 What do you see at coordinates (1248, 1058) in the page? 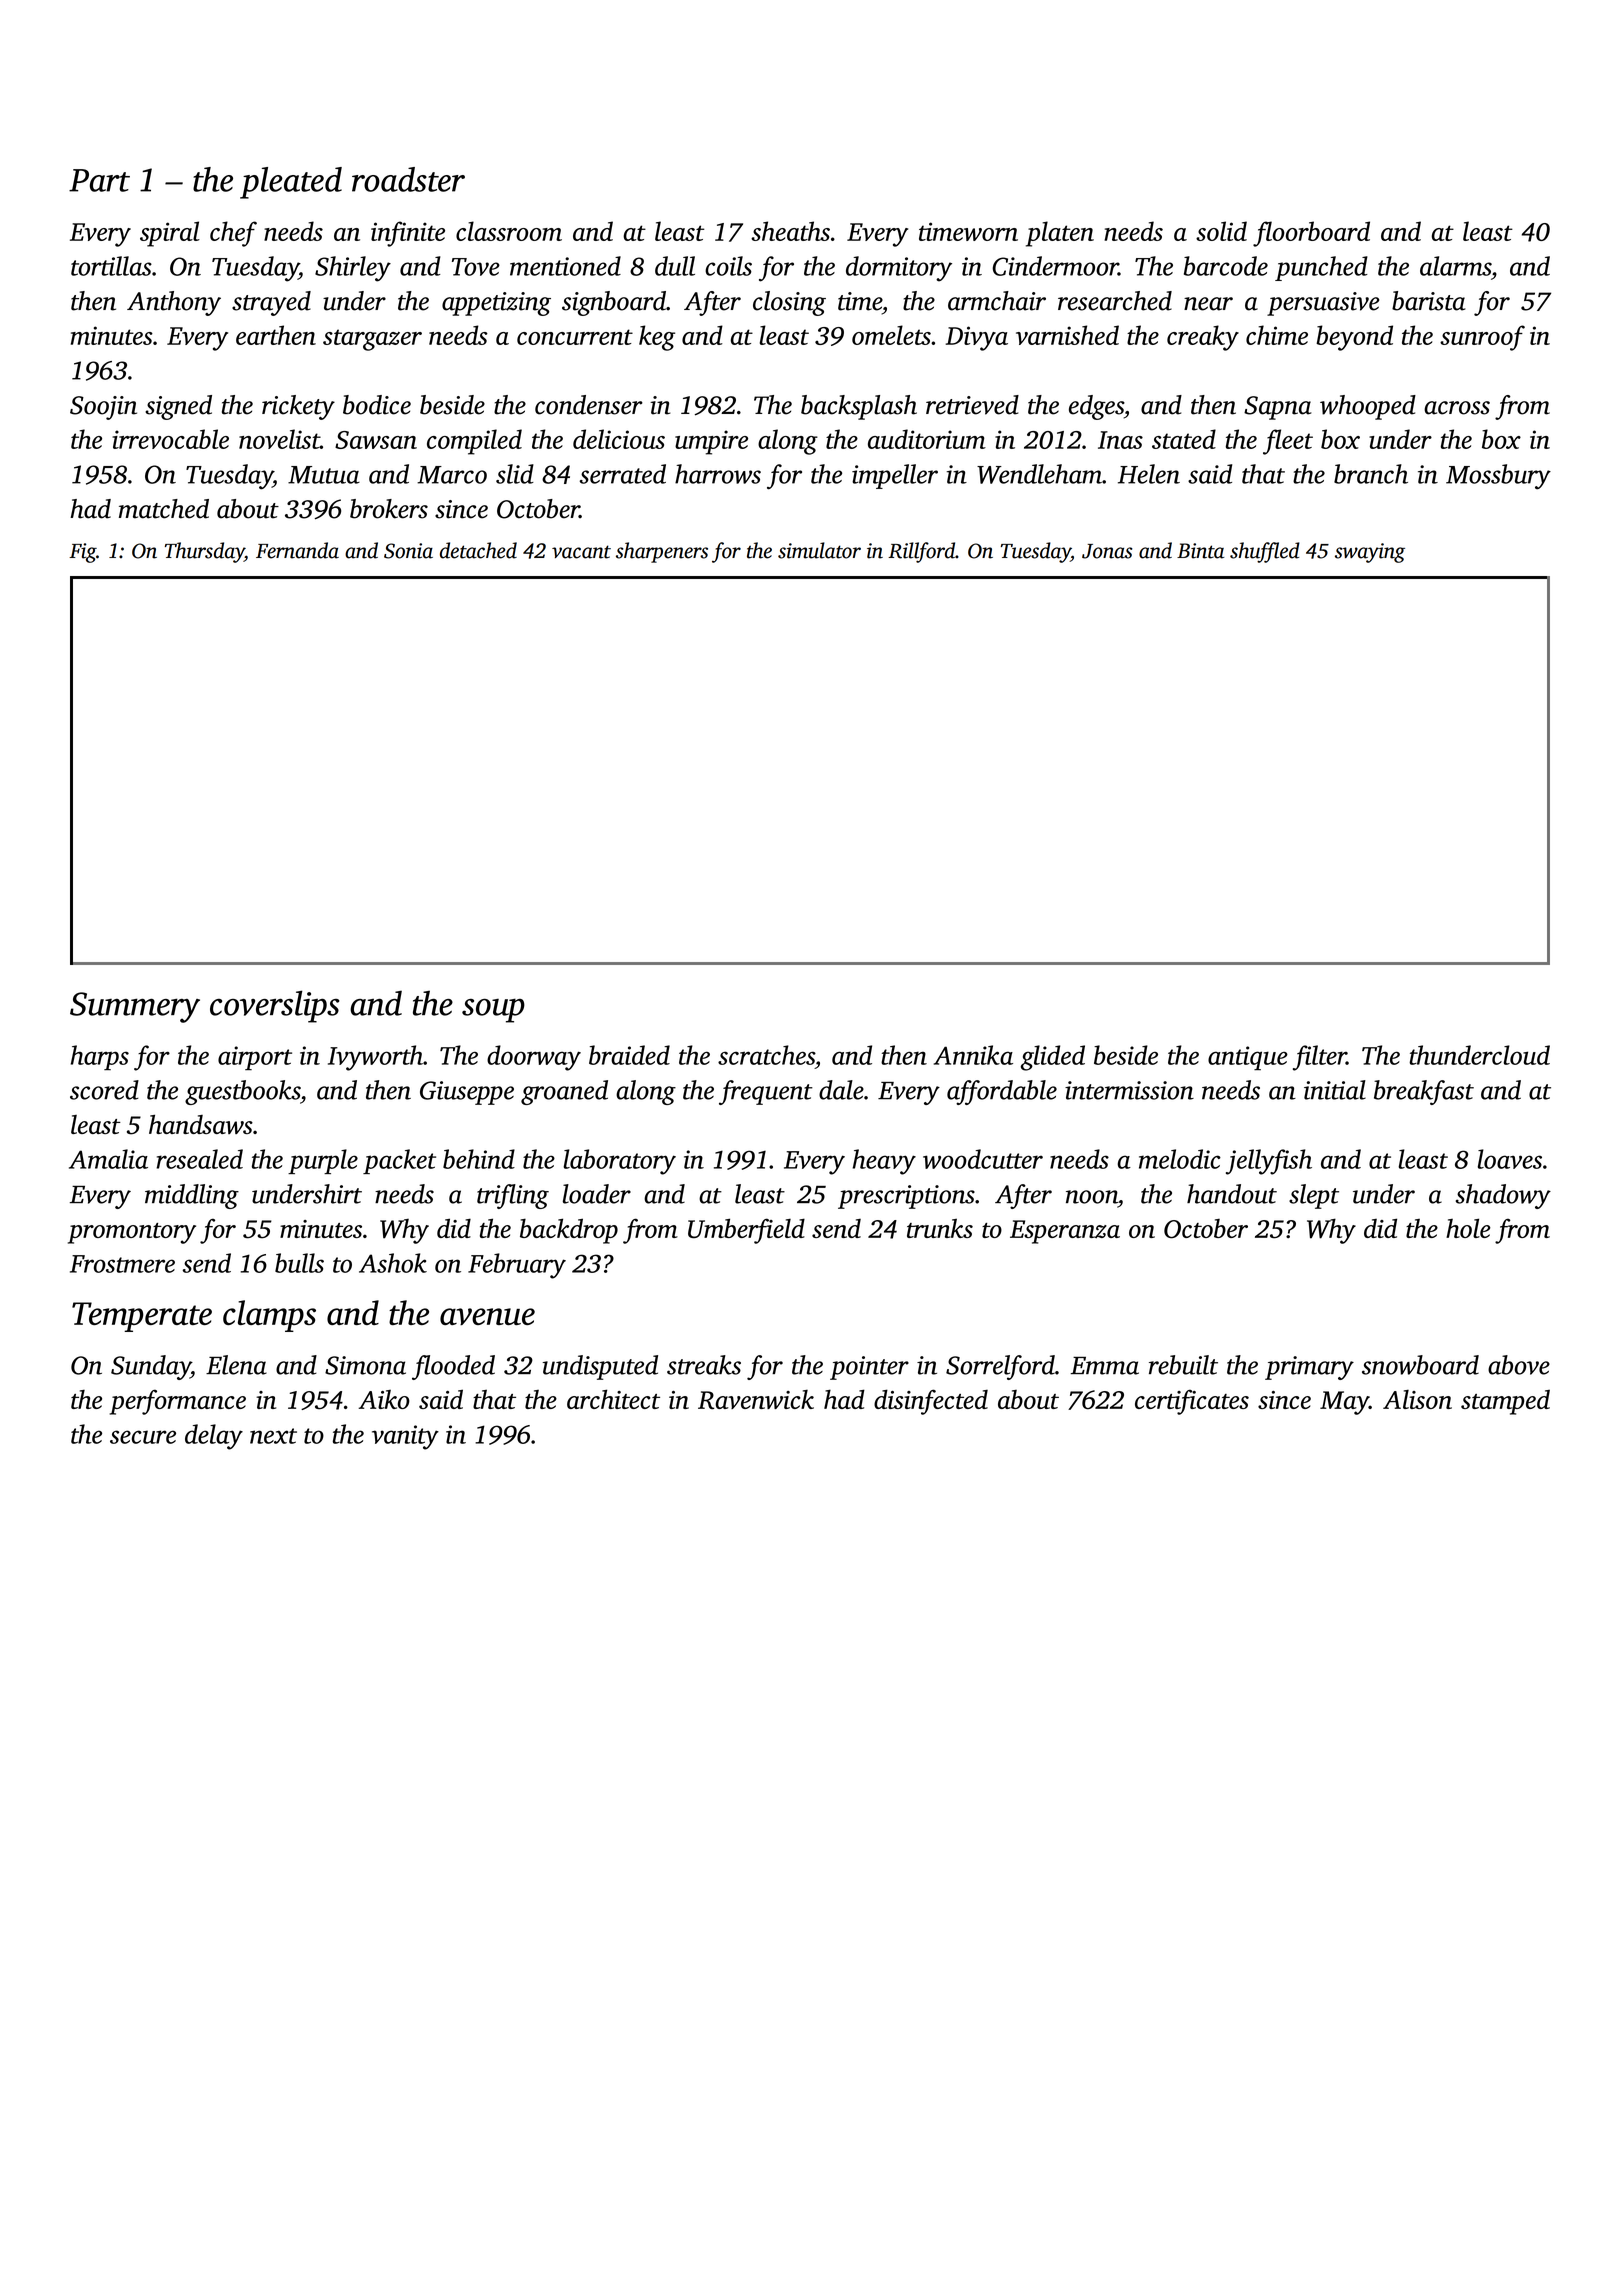
I see `antique` at bounding box center [1248, 1058].
